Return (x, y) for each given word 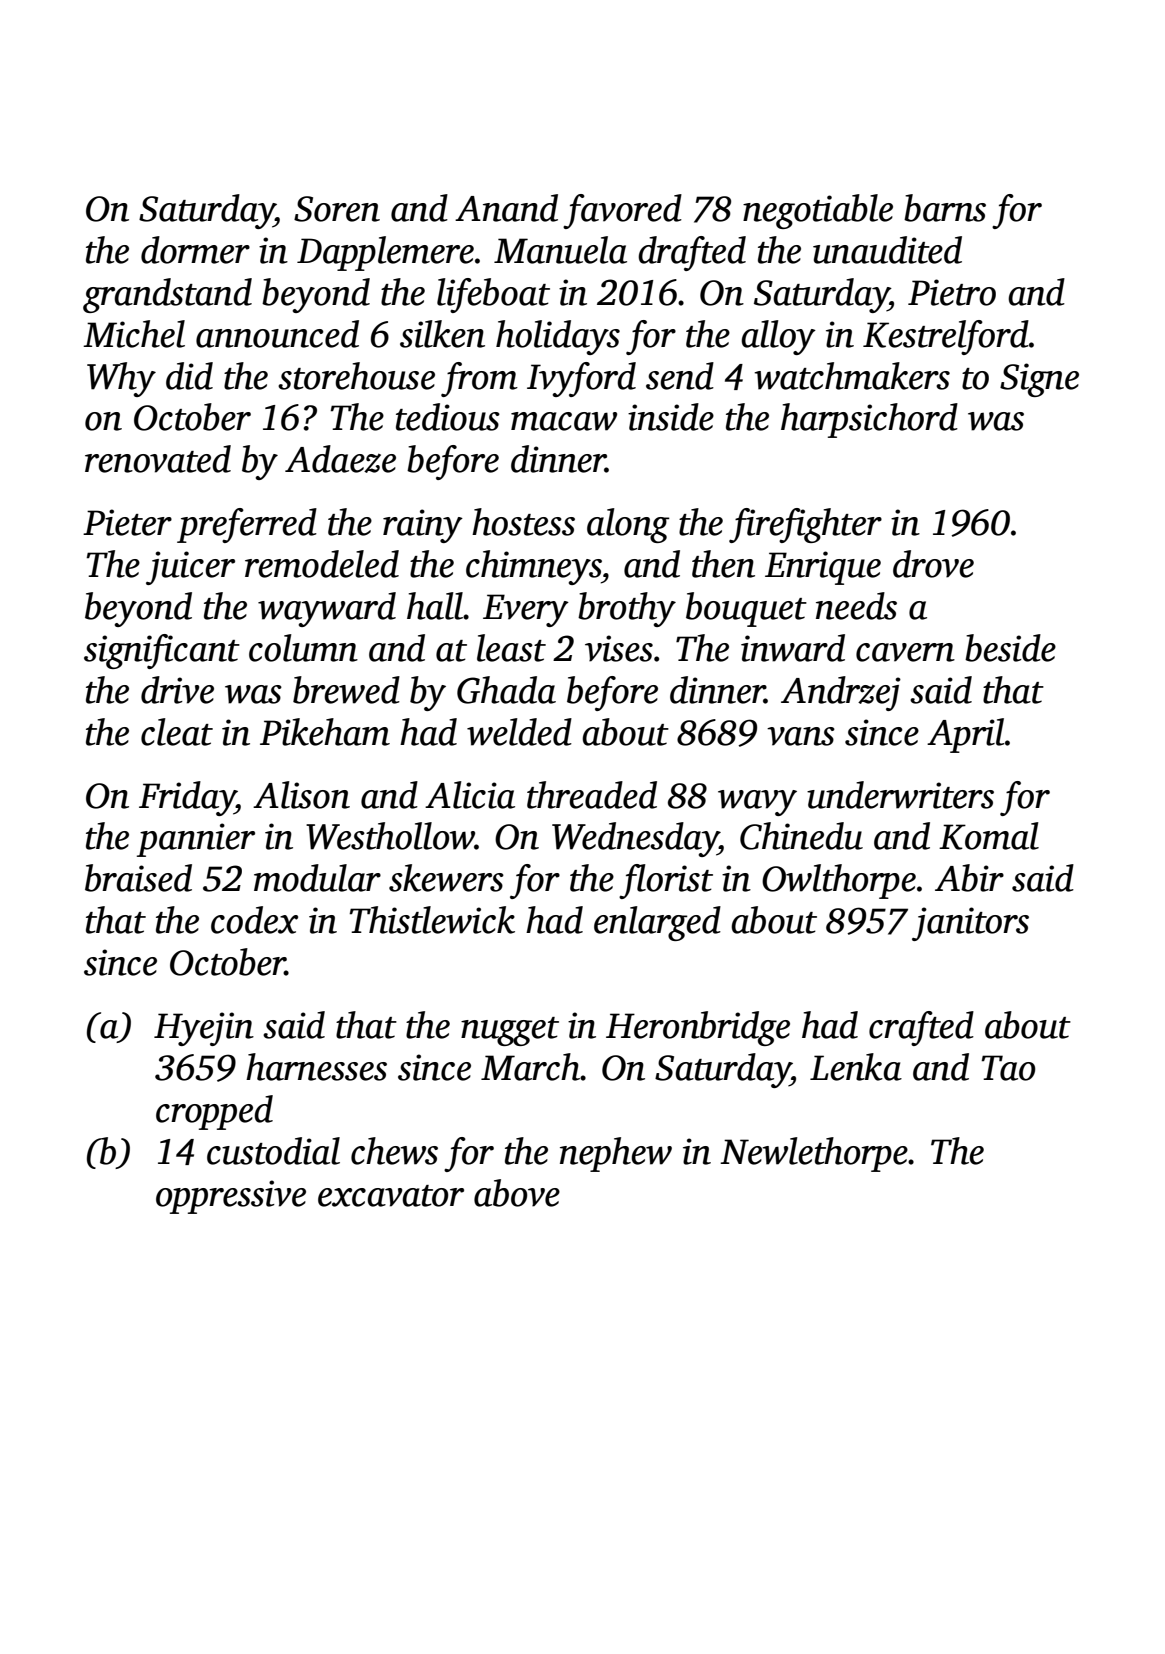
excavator (391, 1196)
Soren (337, 209)
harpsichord (869, 420)
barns (945, 208)
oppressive (231, 1197)
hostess (523, 522)
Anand (506, 208)
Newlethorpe (814, 1154)
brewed (346, 690)
